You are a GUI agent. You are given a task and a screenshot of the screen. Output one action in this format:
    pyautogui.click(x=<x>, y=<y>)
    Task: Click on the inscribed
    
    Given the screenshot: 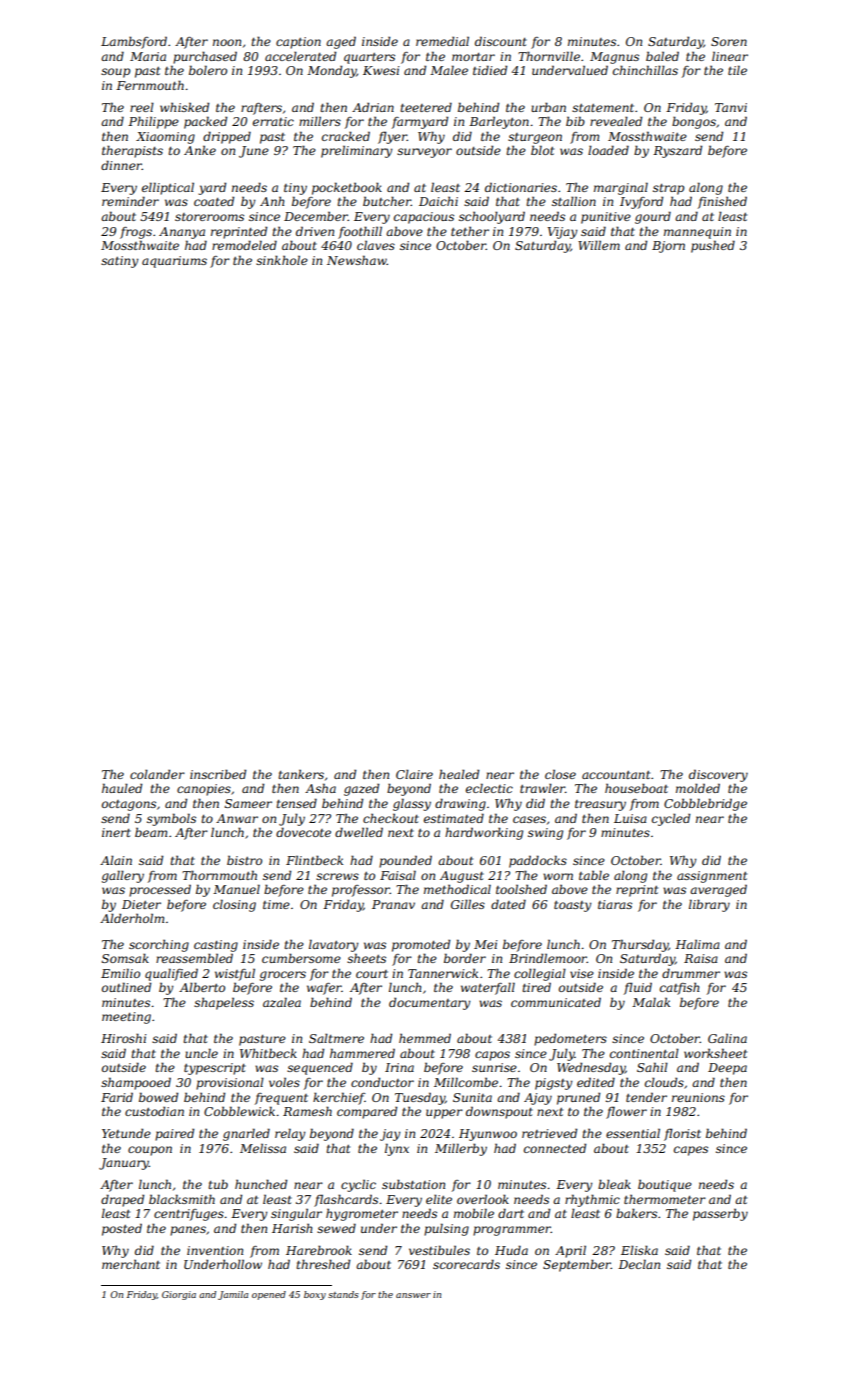 What is the action you would take?
    pyautogui.click(x=218, y=774)
